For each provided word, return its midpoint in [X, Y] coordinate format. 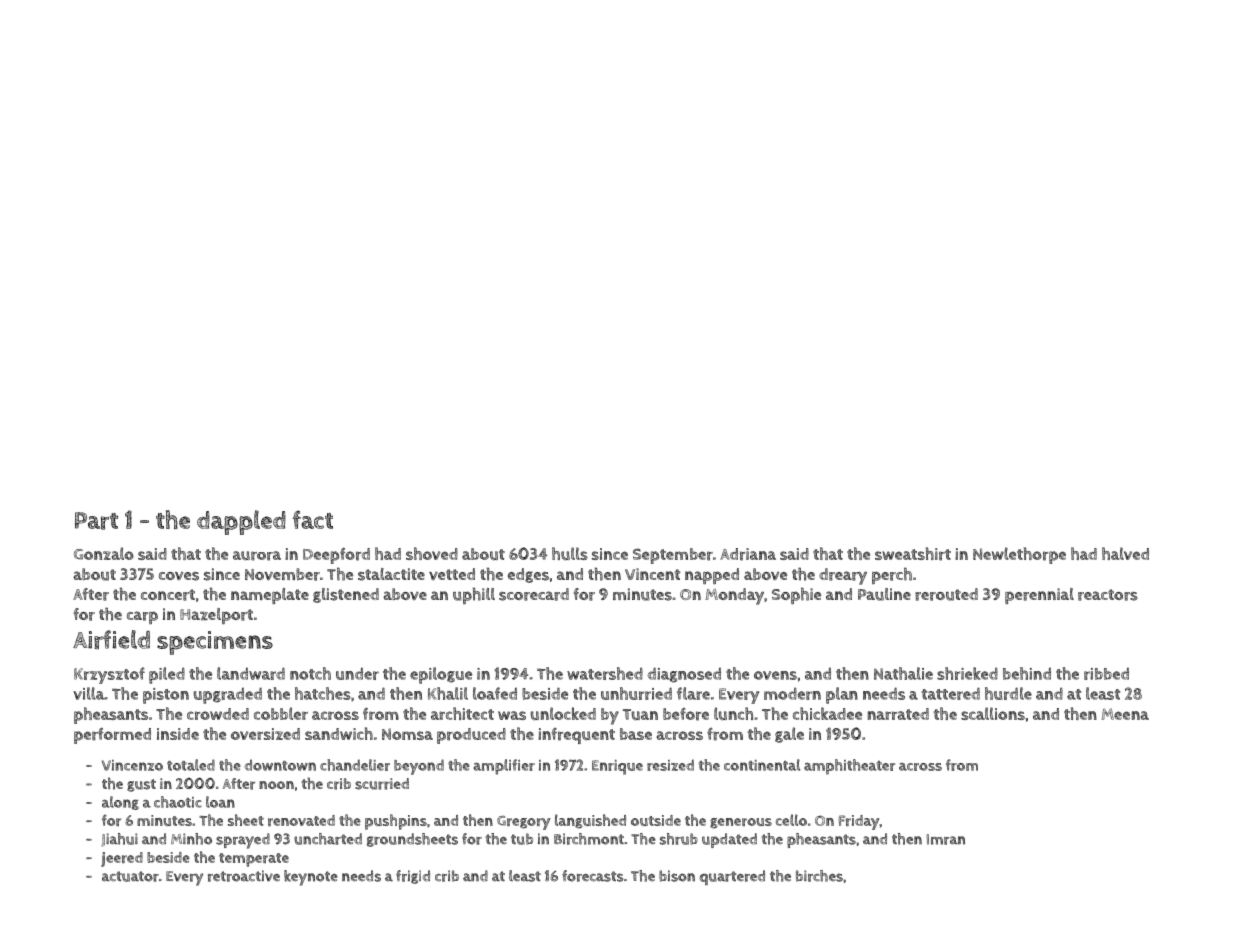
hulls [570, 553]
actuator [130, 876]
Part [96, 521]
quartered [732, 877]
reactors [1108, 595]
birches [819, 876]
